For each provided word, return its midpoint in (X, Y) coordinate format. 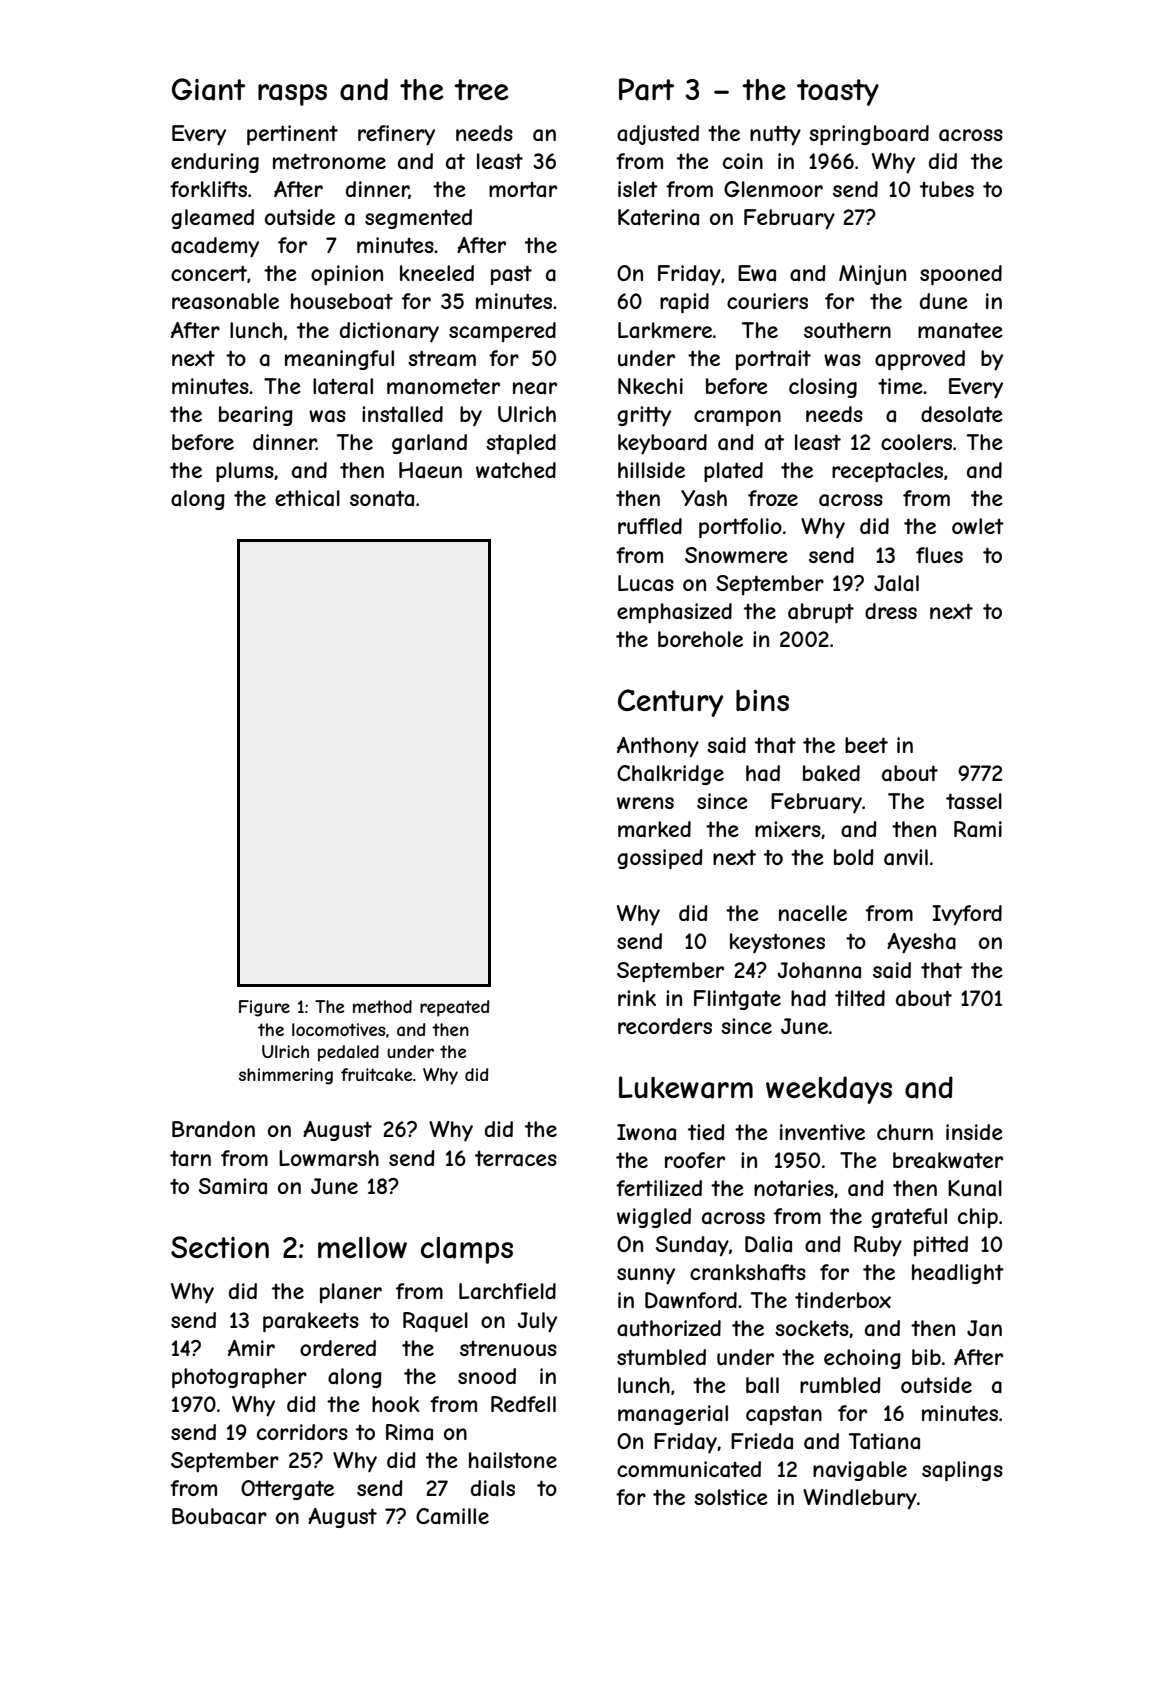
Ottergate (287, 1490)
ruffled (650, 526)
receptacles (887, 472)
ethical (307, 498)
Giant (208, 89)
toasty (838, 92)
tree (481, 89)
